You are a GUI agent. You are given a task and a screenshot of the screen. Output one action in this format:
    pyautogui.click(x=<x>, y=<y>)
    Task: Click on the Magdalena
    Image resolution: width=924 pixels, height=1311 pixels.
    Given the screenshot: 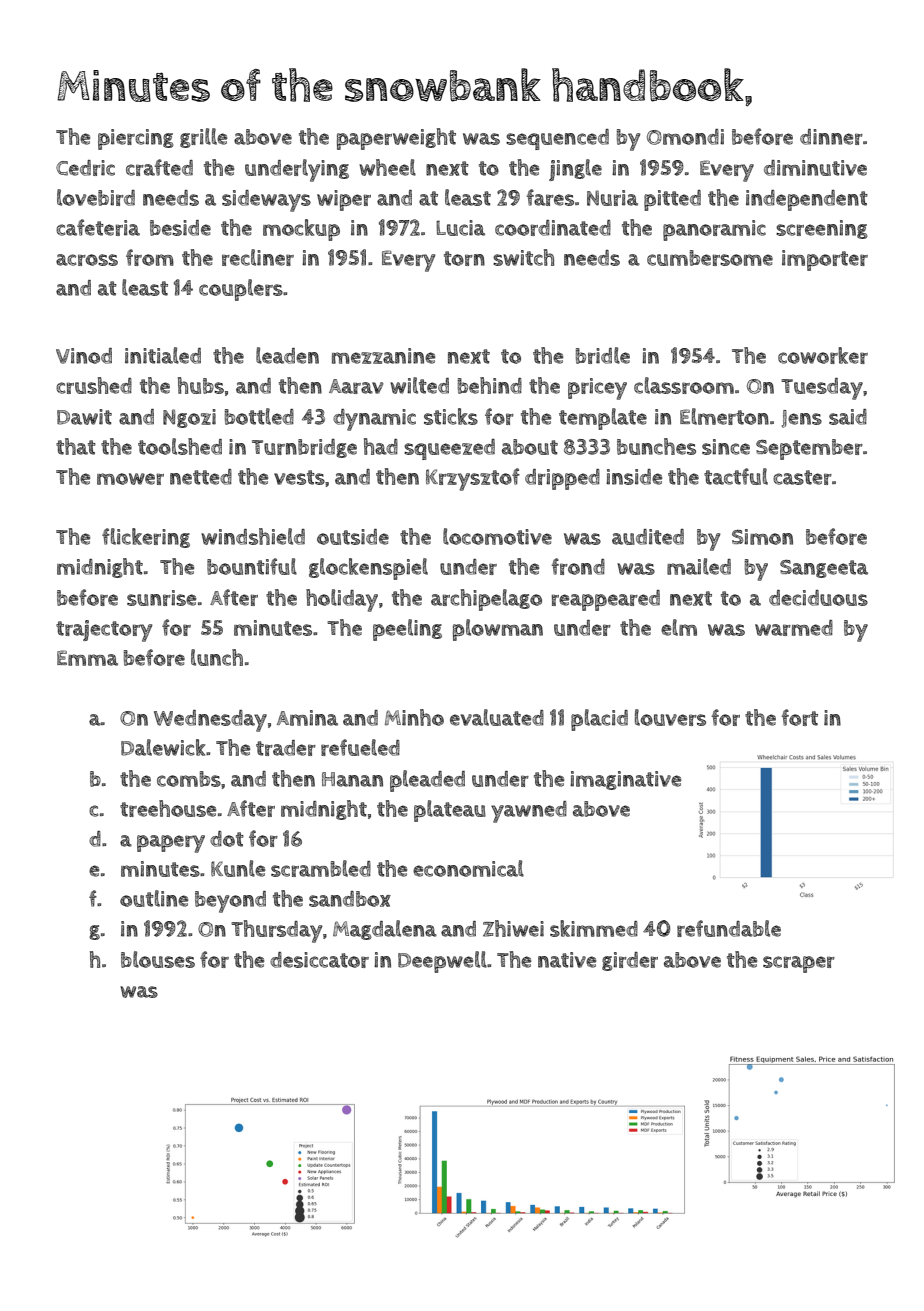 What is the action you would take?
    pyautogui.click(x=385, y=930)
